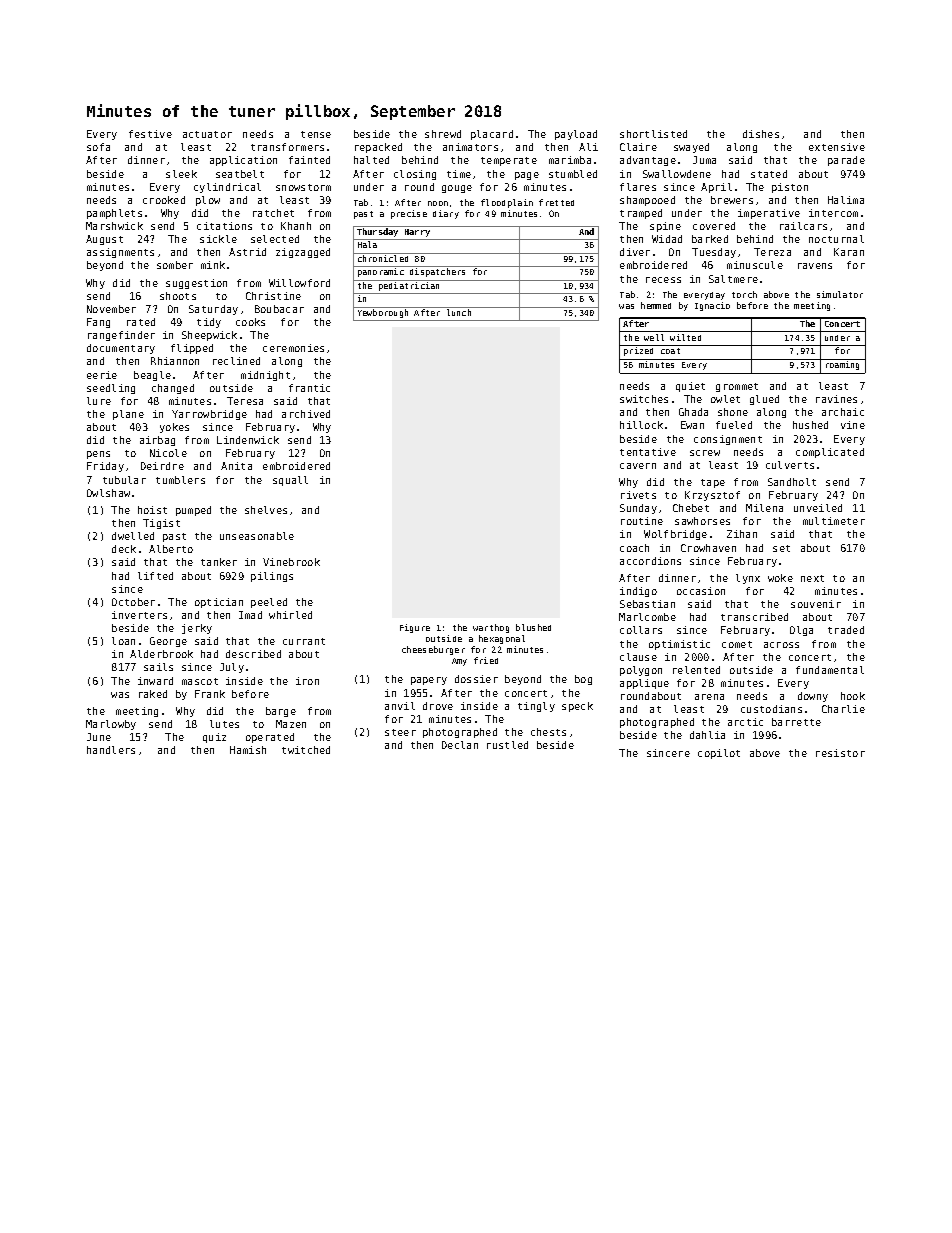 The width and height of the screenshot is (952, 1233). I want to click on stated, so click(769, 174).
